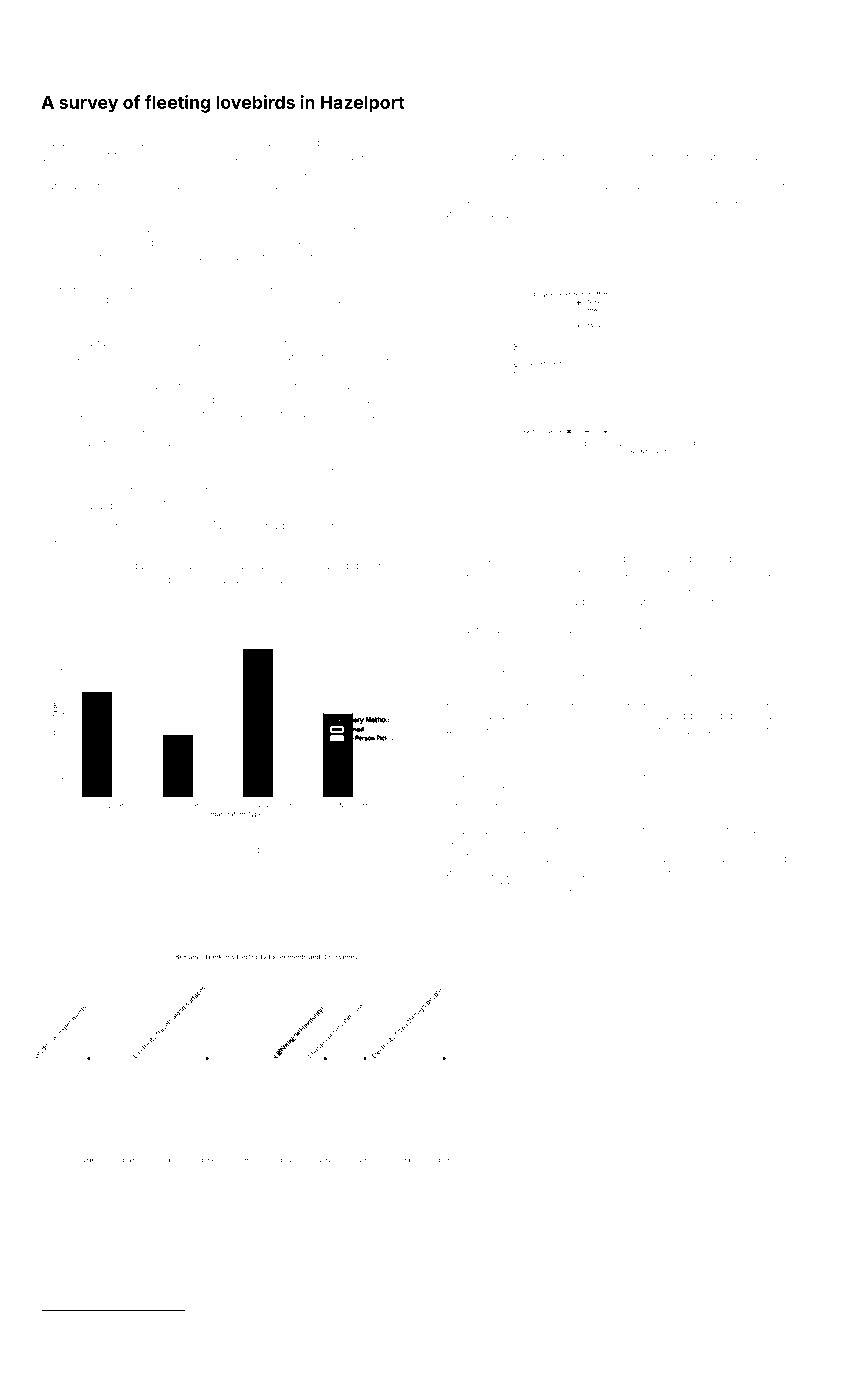  I want to click on outlined, so click(368, 357).
